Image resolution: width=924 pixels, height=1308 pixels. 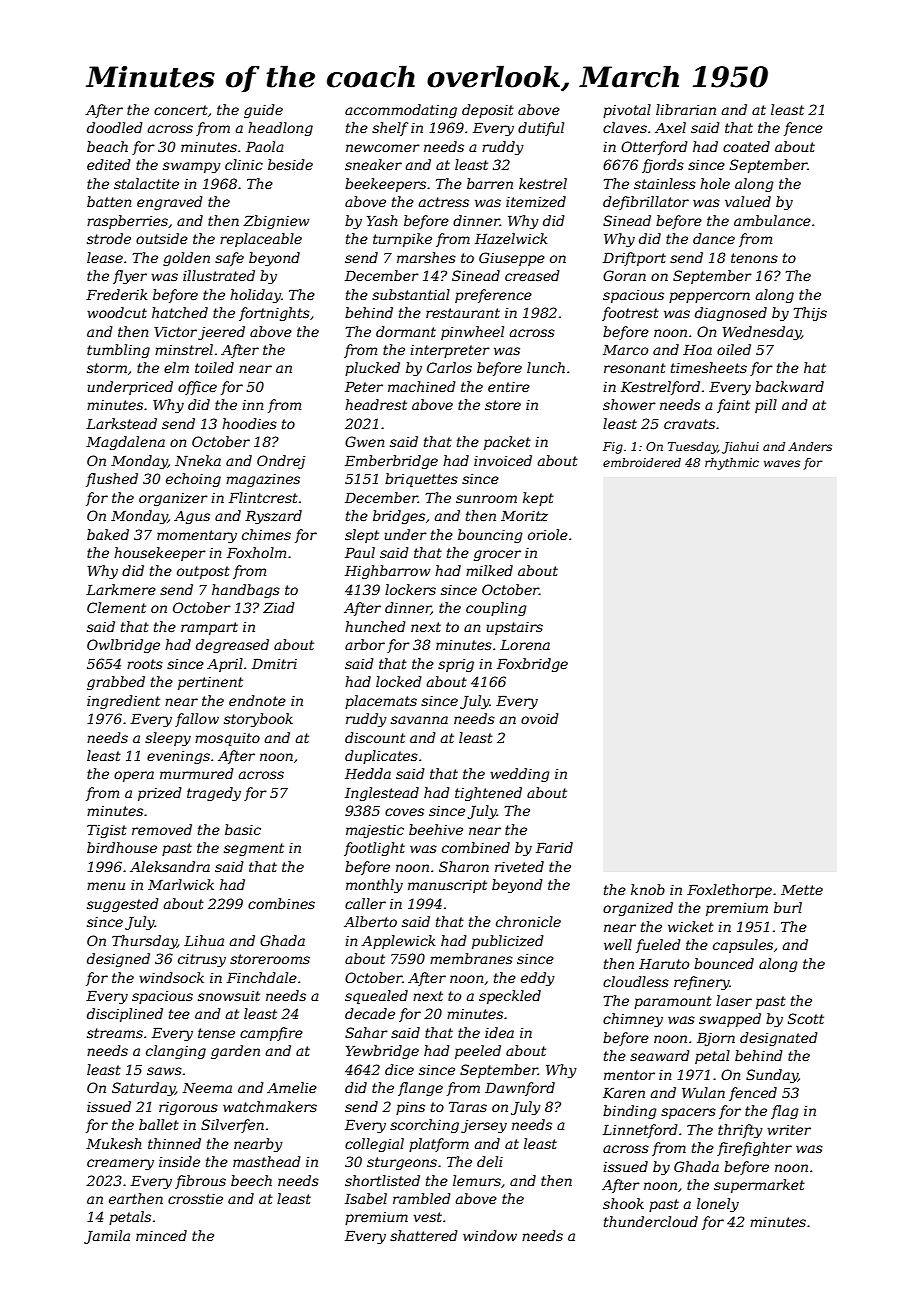 What do you see at coordinates (782, 463) in the screenshot?
I see `waves` at bounding box center [782, 463].
